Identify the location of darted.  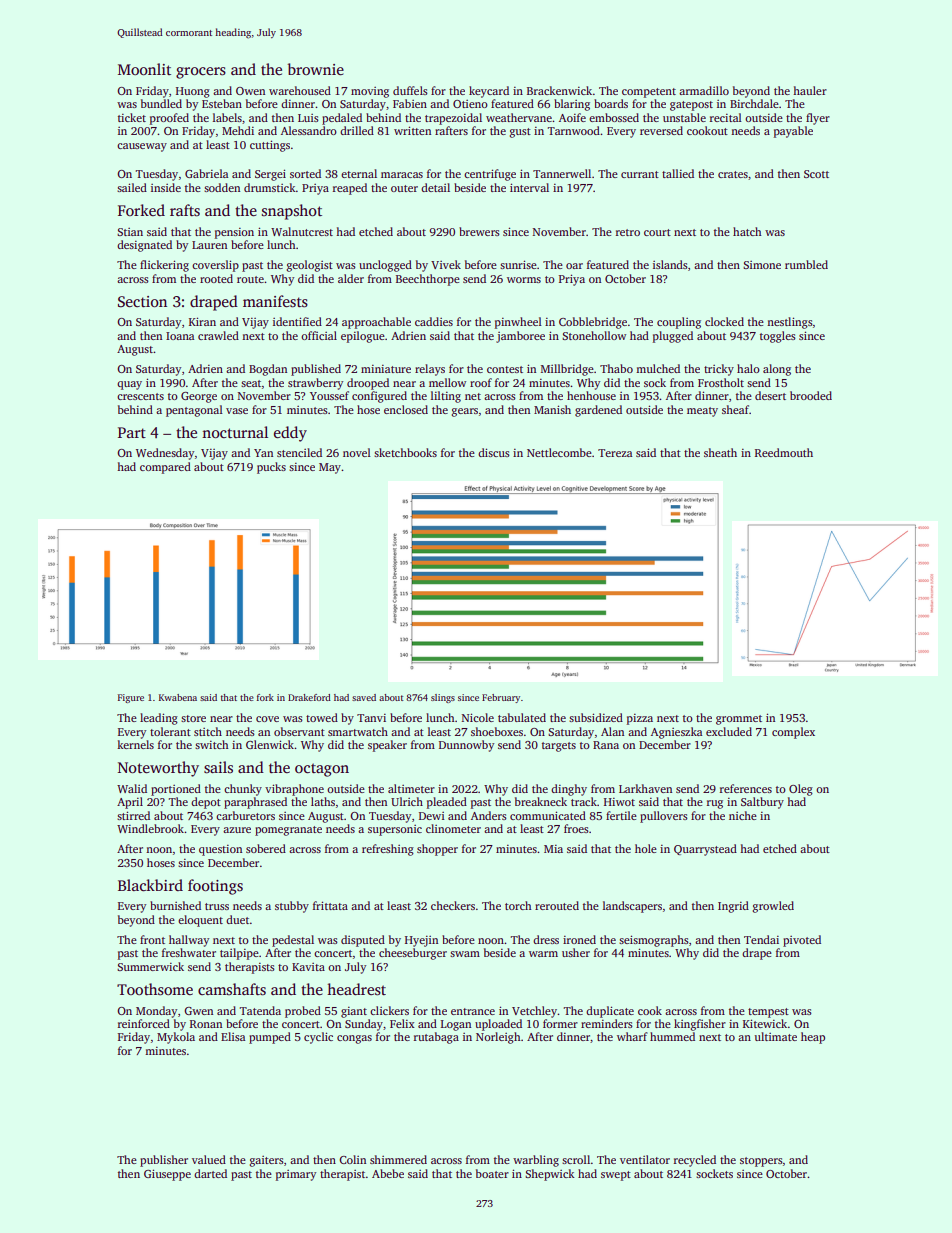
(210, 1173).
